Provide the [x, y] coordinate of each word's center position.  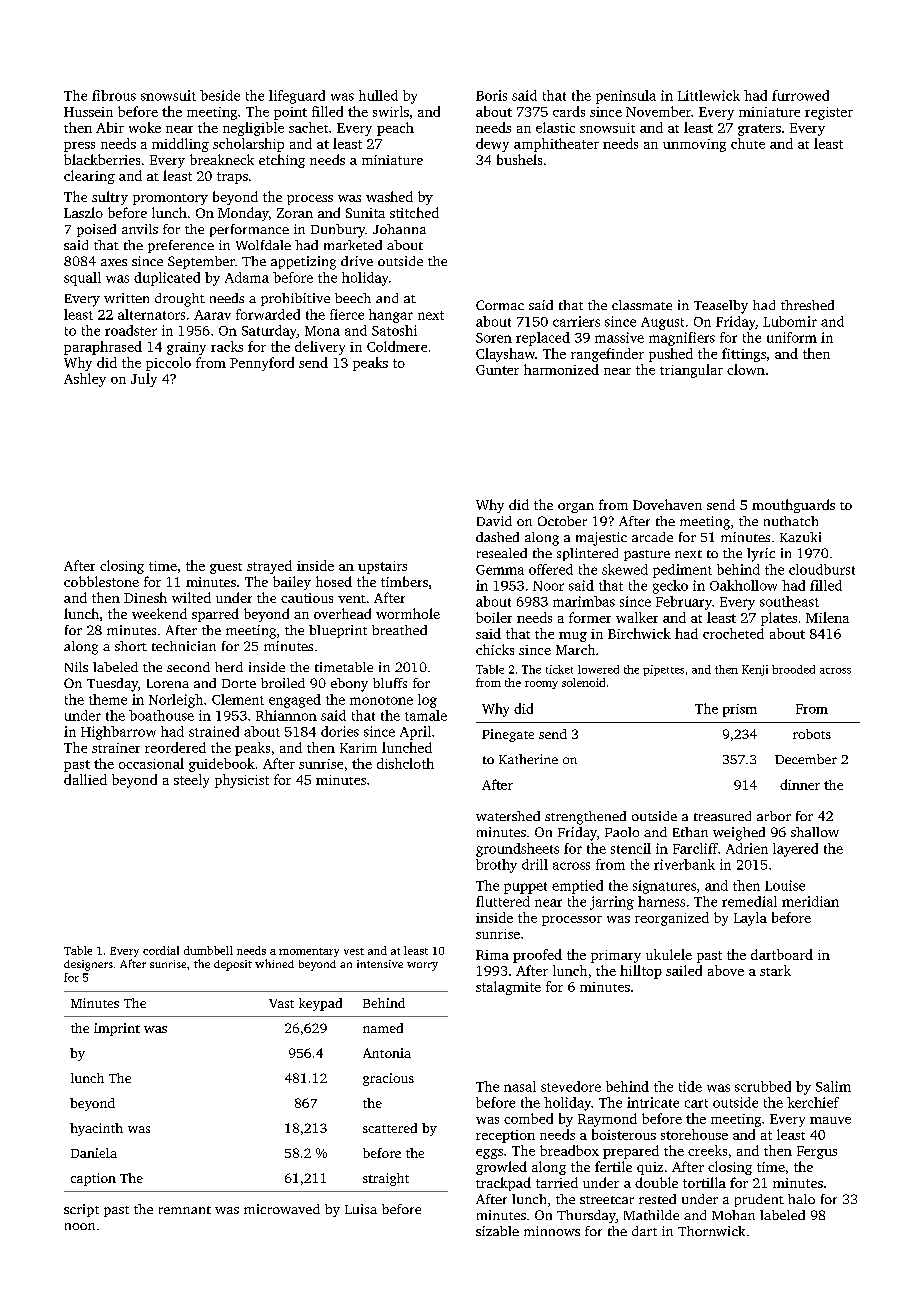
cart [696, 1103]
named [383, 1028]
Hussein [88, 112]
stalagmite [508, 988]
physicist [242, 781]
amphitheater [556, 145]
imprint [117, 1029]
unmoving [694, 145]
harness [661, 901]
